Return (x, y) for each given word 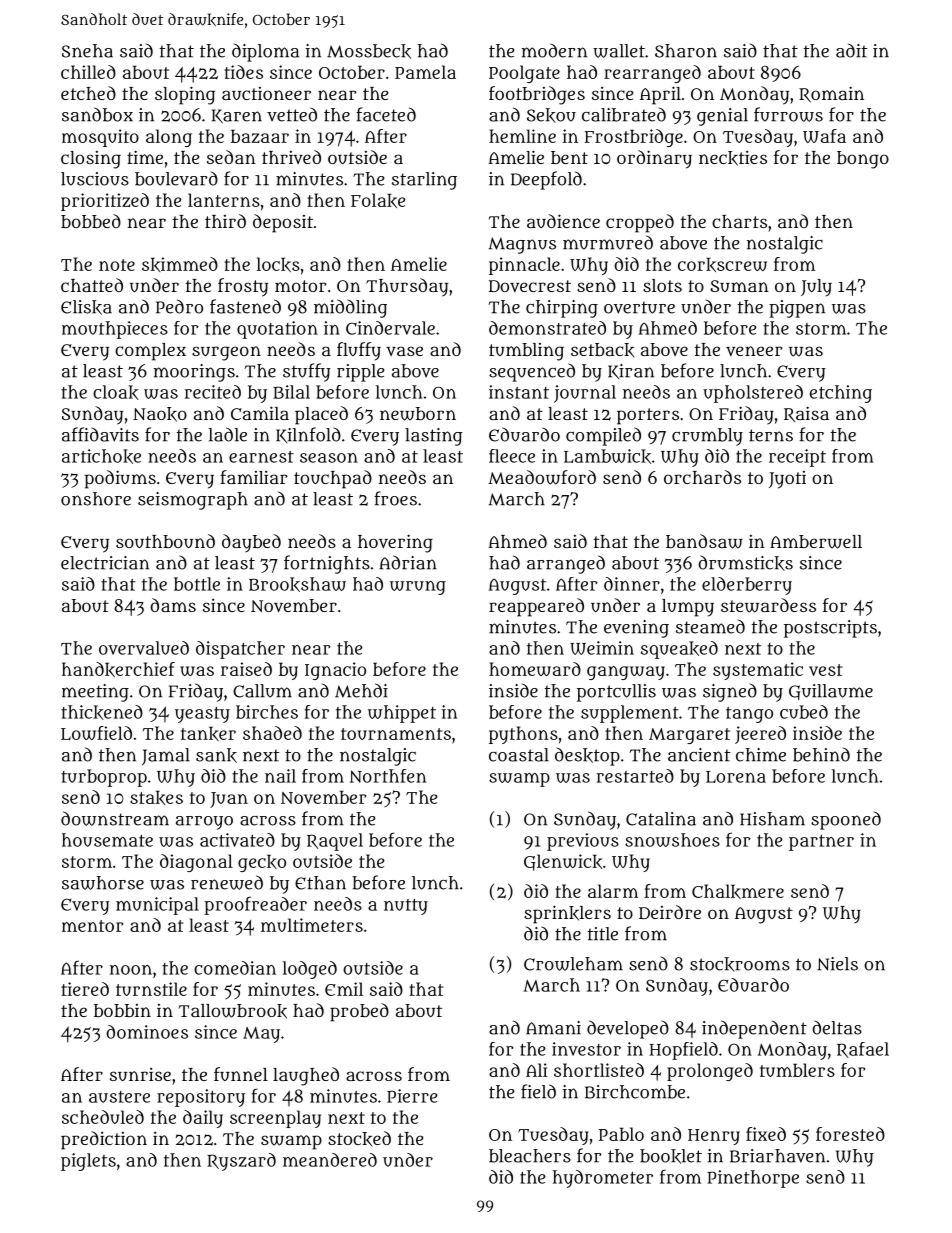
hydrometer (603, 1179)
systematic (758, 671)
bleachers (530, 1156)
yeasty (202, 715)
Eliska (86, 307)
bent (569, 157)
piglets (88, 1162)
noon (131, 970)
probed (359, 1012)
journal (585, 394)
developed (628, 1029)
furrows (788, 114)
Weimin (602, 648)
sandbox (97, 114)
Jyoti (787, 480)
